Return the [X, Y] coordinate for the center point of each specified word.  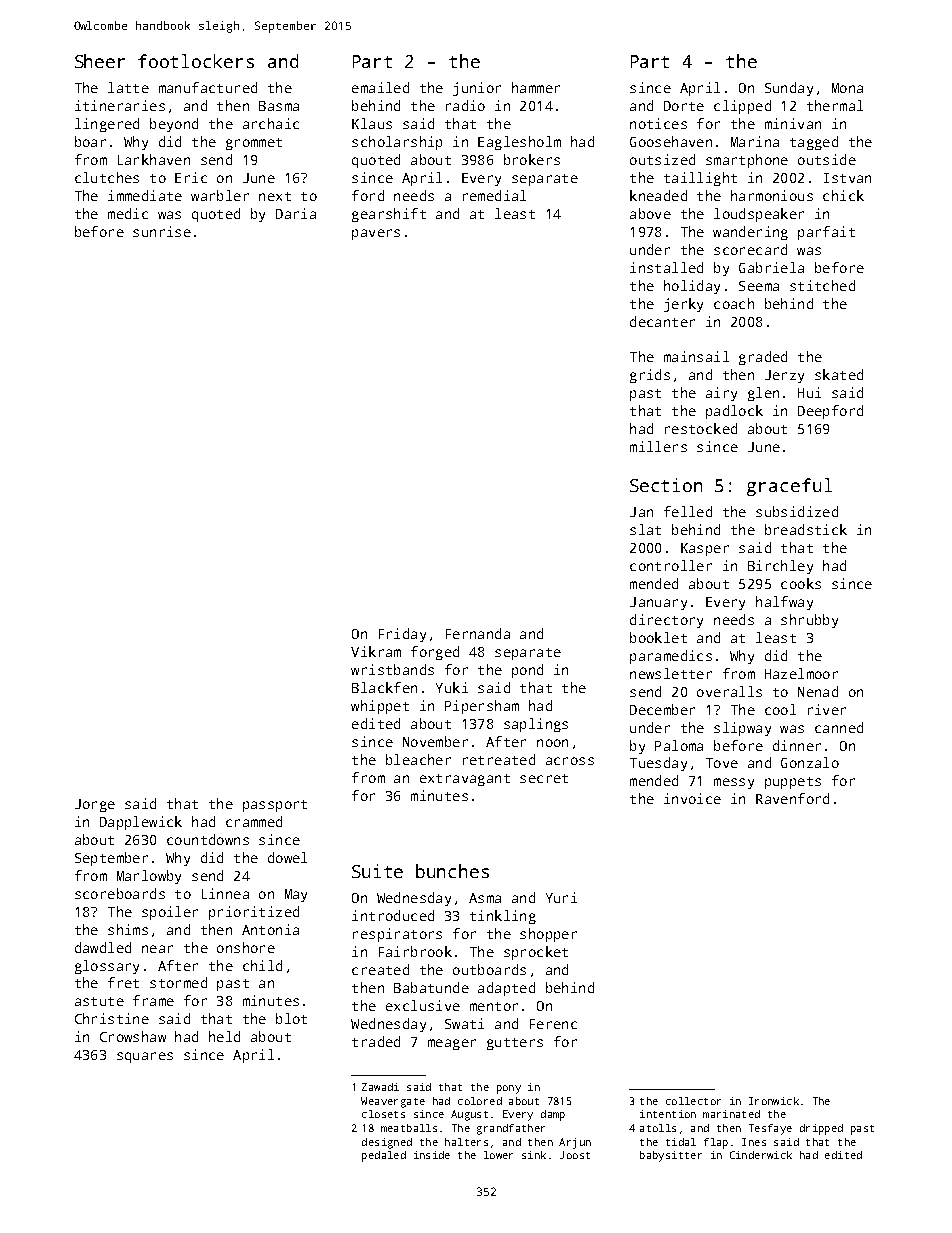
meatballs [409, 1128]
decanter [662, 321]
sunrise [162, 231]
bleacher [418, 759]
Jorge [95, 805]
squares [145, 1057]
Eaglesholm [519, 143]
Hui [809, 392]
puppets [793, 783]
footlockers [196, 61]
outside [827, 159]
